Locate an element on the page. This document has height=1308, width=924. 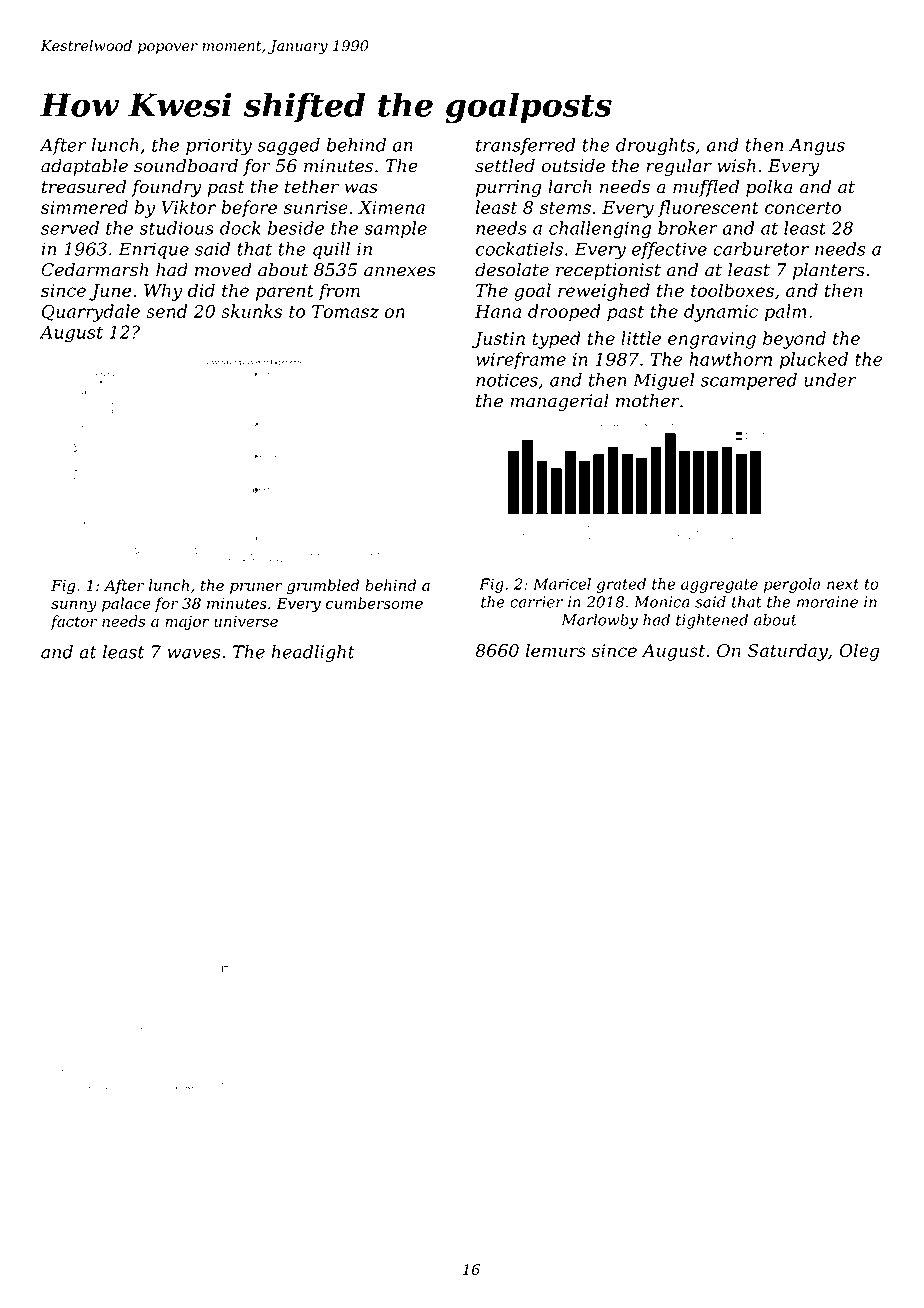
sagged is located at coordinates (288, 147).
